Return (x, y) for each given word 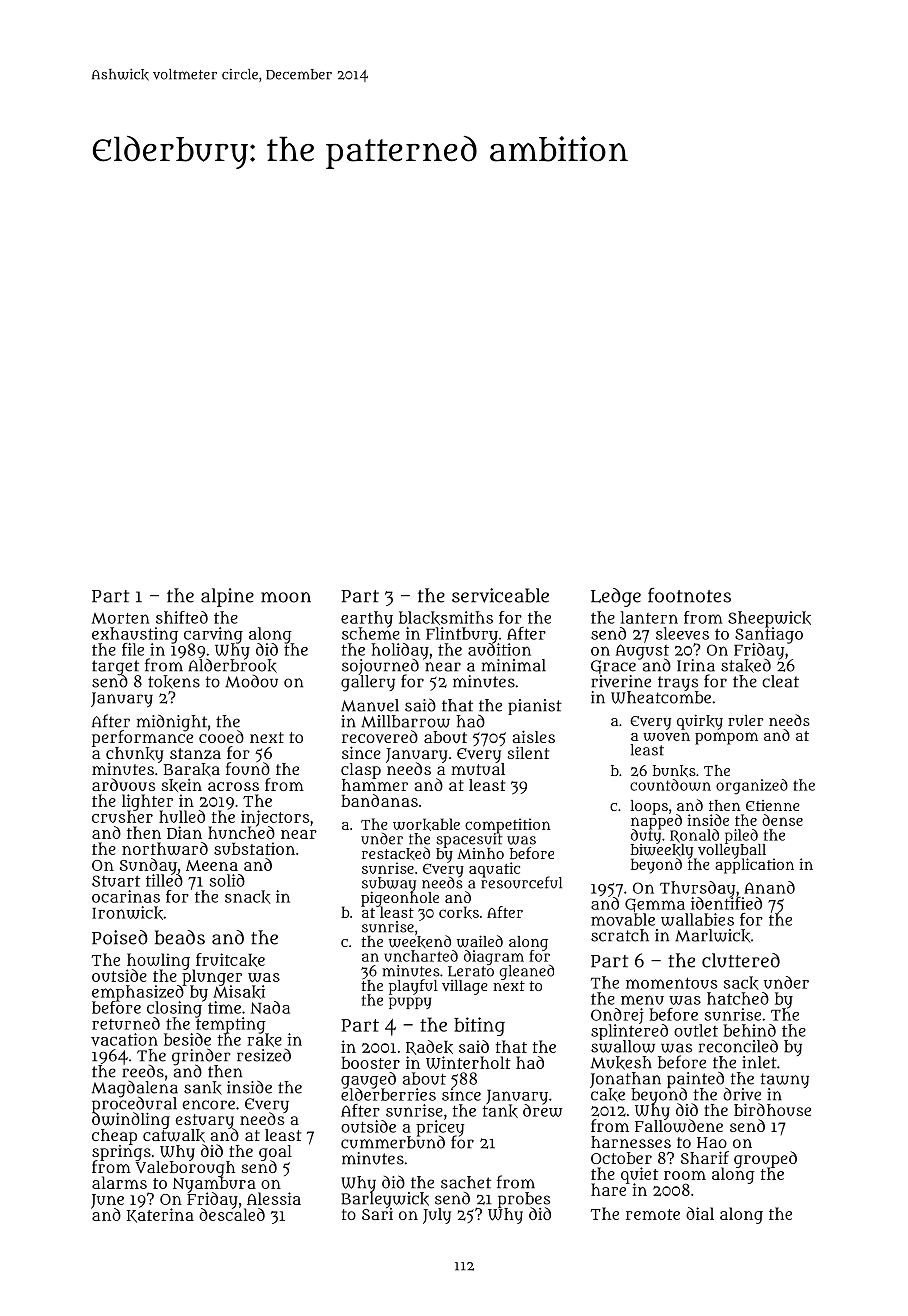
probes (524, 1200)
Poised (120, 937)
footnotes (689, 595)
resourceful (521, 883)
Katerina (160, 1215)
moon (286, 597)
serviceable (500, 595)
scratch (620, 935)
